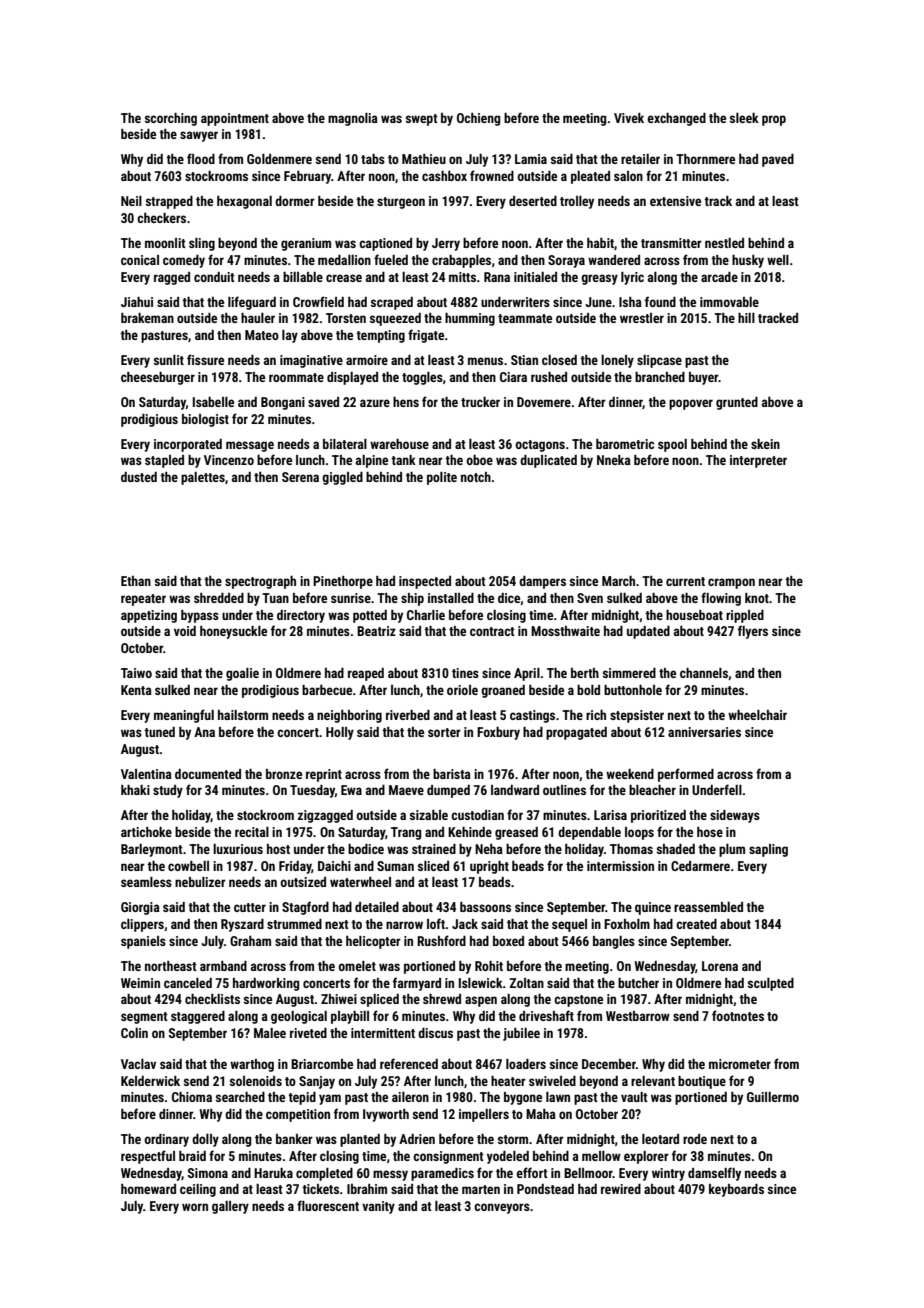  What do you see at coordinates (235, 119) in the document?
I see `appointment` at bounding box center [235, 119].
